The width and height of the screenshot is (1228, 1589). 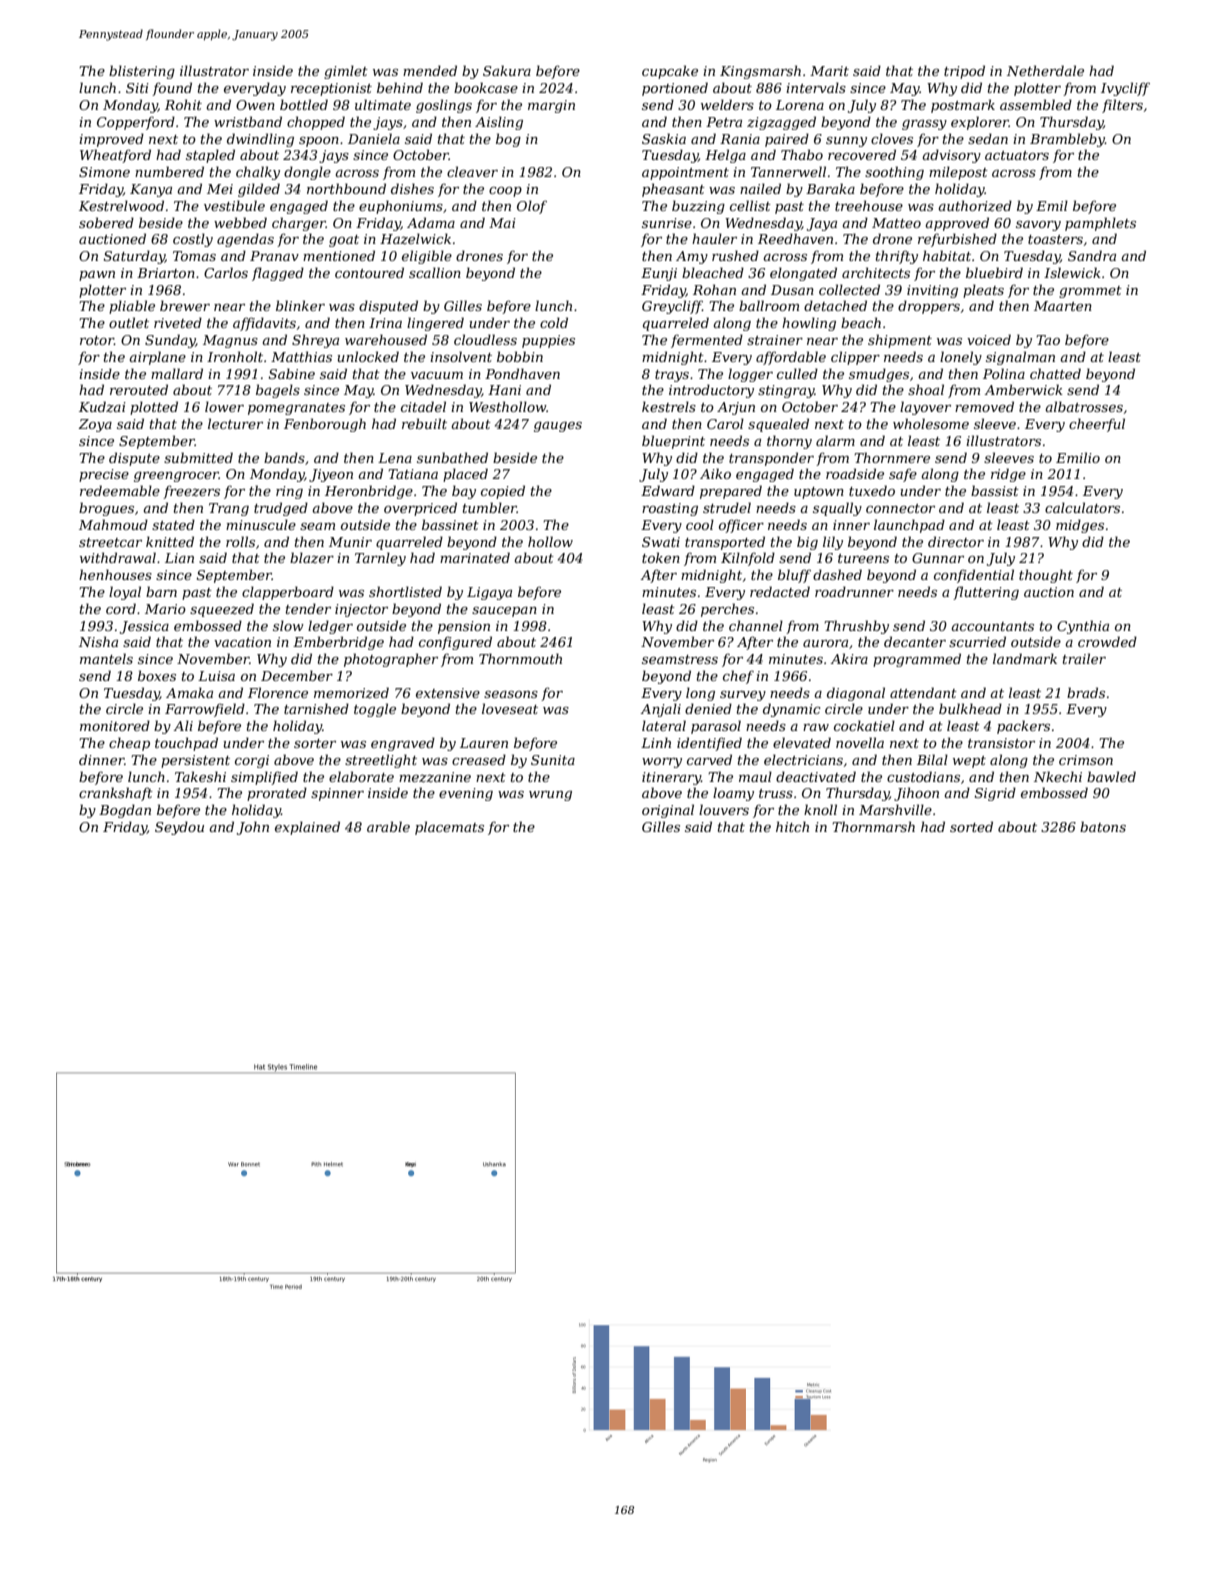 What do you see at coordinates (659, 274) in the screenshot?
I see `Eunji` at bounding box center [659, 274].
